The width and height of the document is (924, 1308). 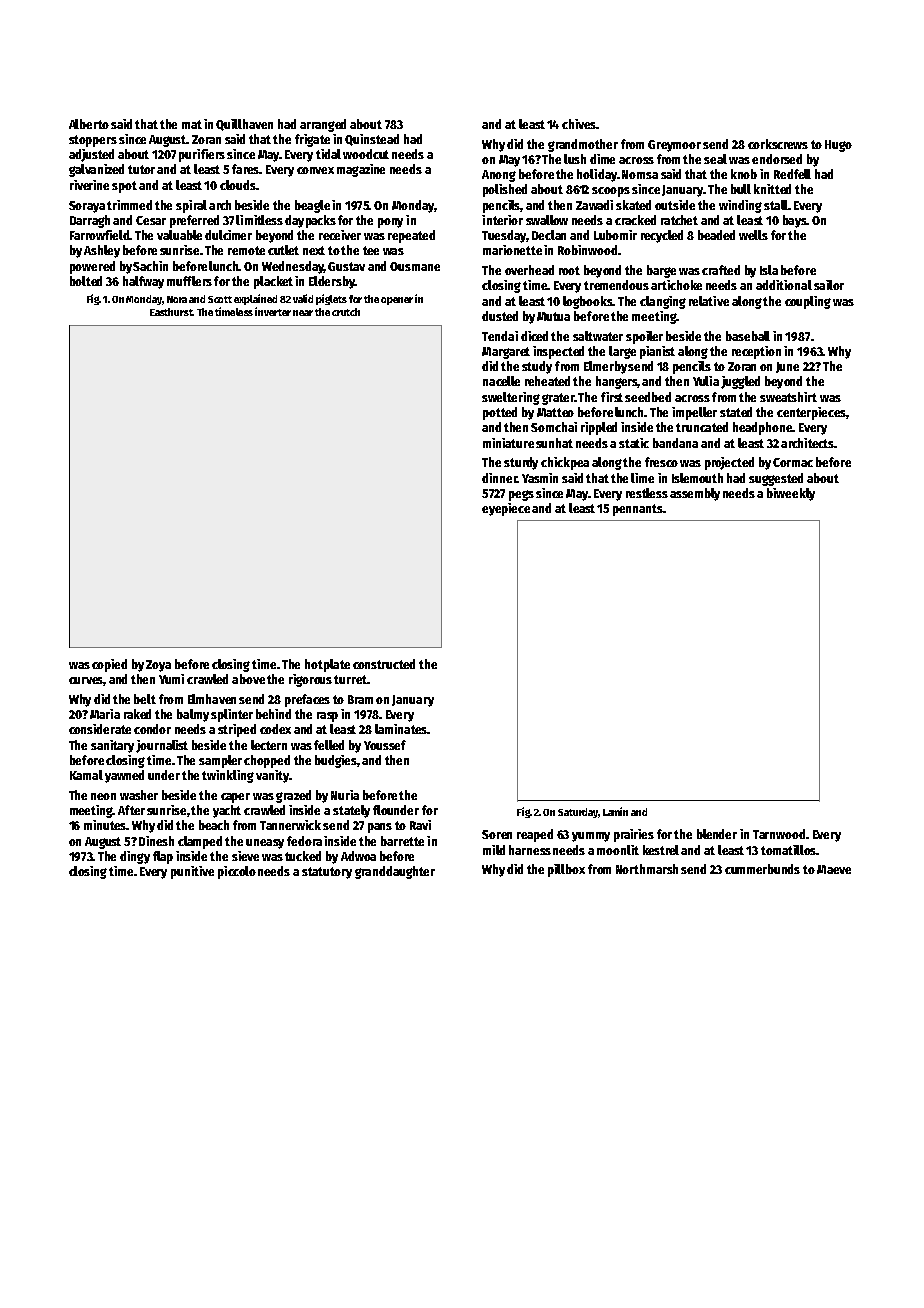 What do you see at coordinates (109, 665) in the document?
I see `copied` at bounding box center [109, 665].
